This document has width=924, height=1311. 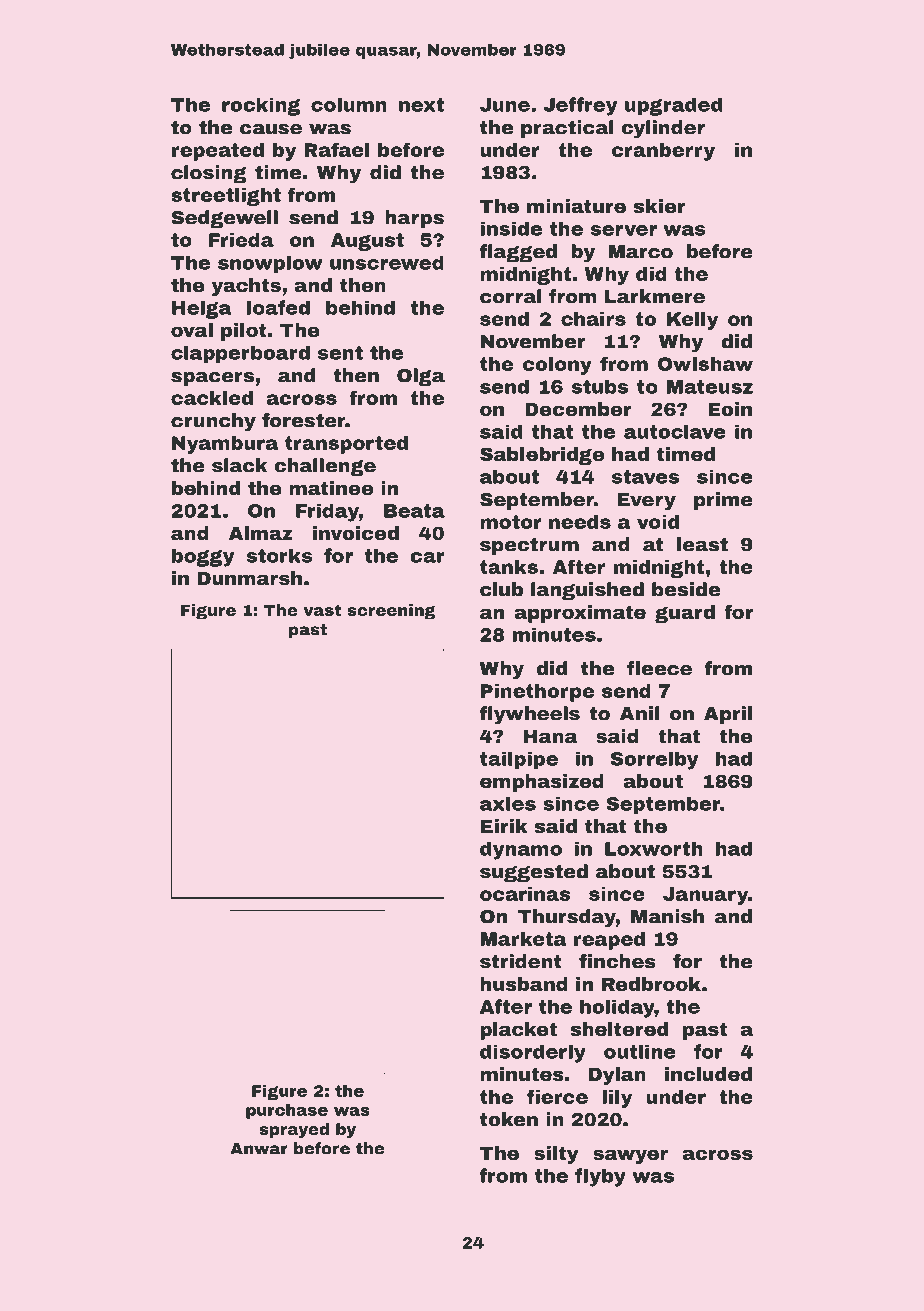 What do you see at coordinates (246, 287) in the document?
I see `yachts` at bounding box center [246, 287].
